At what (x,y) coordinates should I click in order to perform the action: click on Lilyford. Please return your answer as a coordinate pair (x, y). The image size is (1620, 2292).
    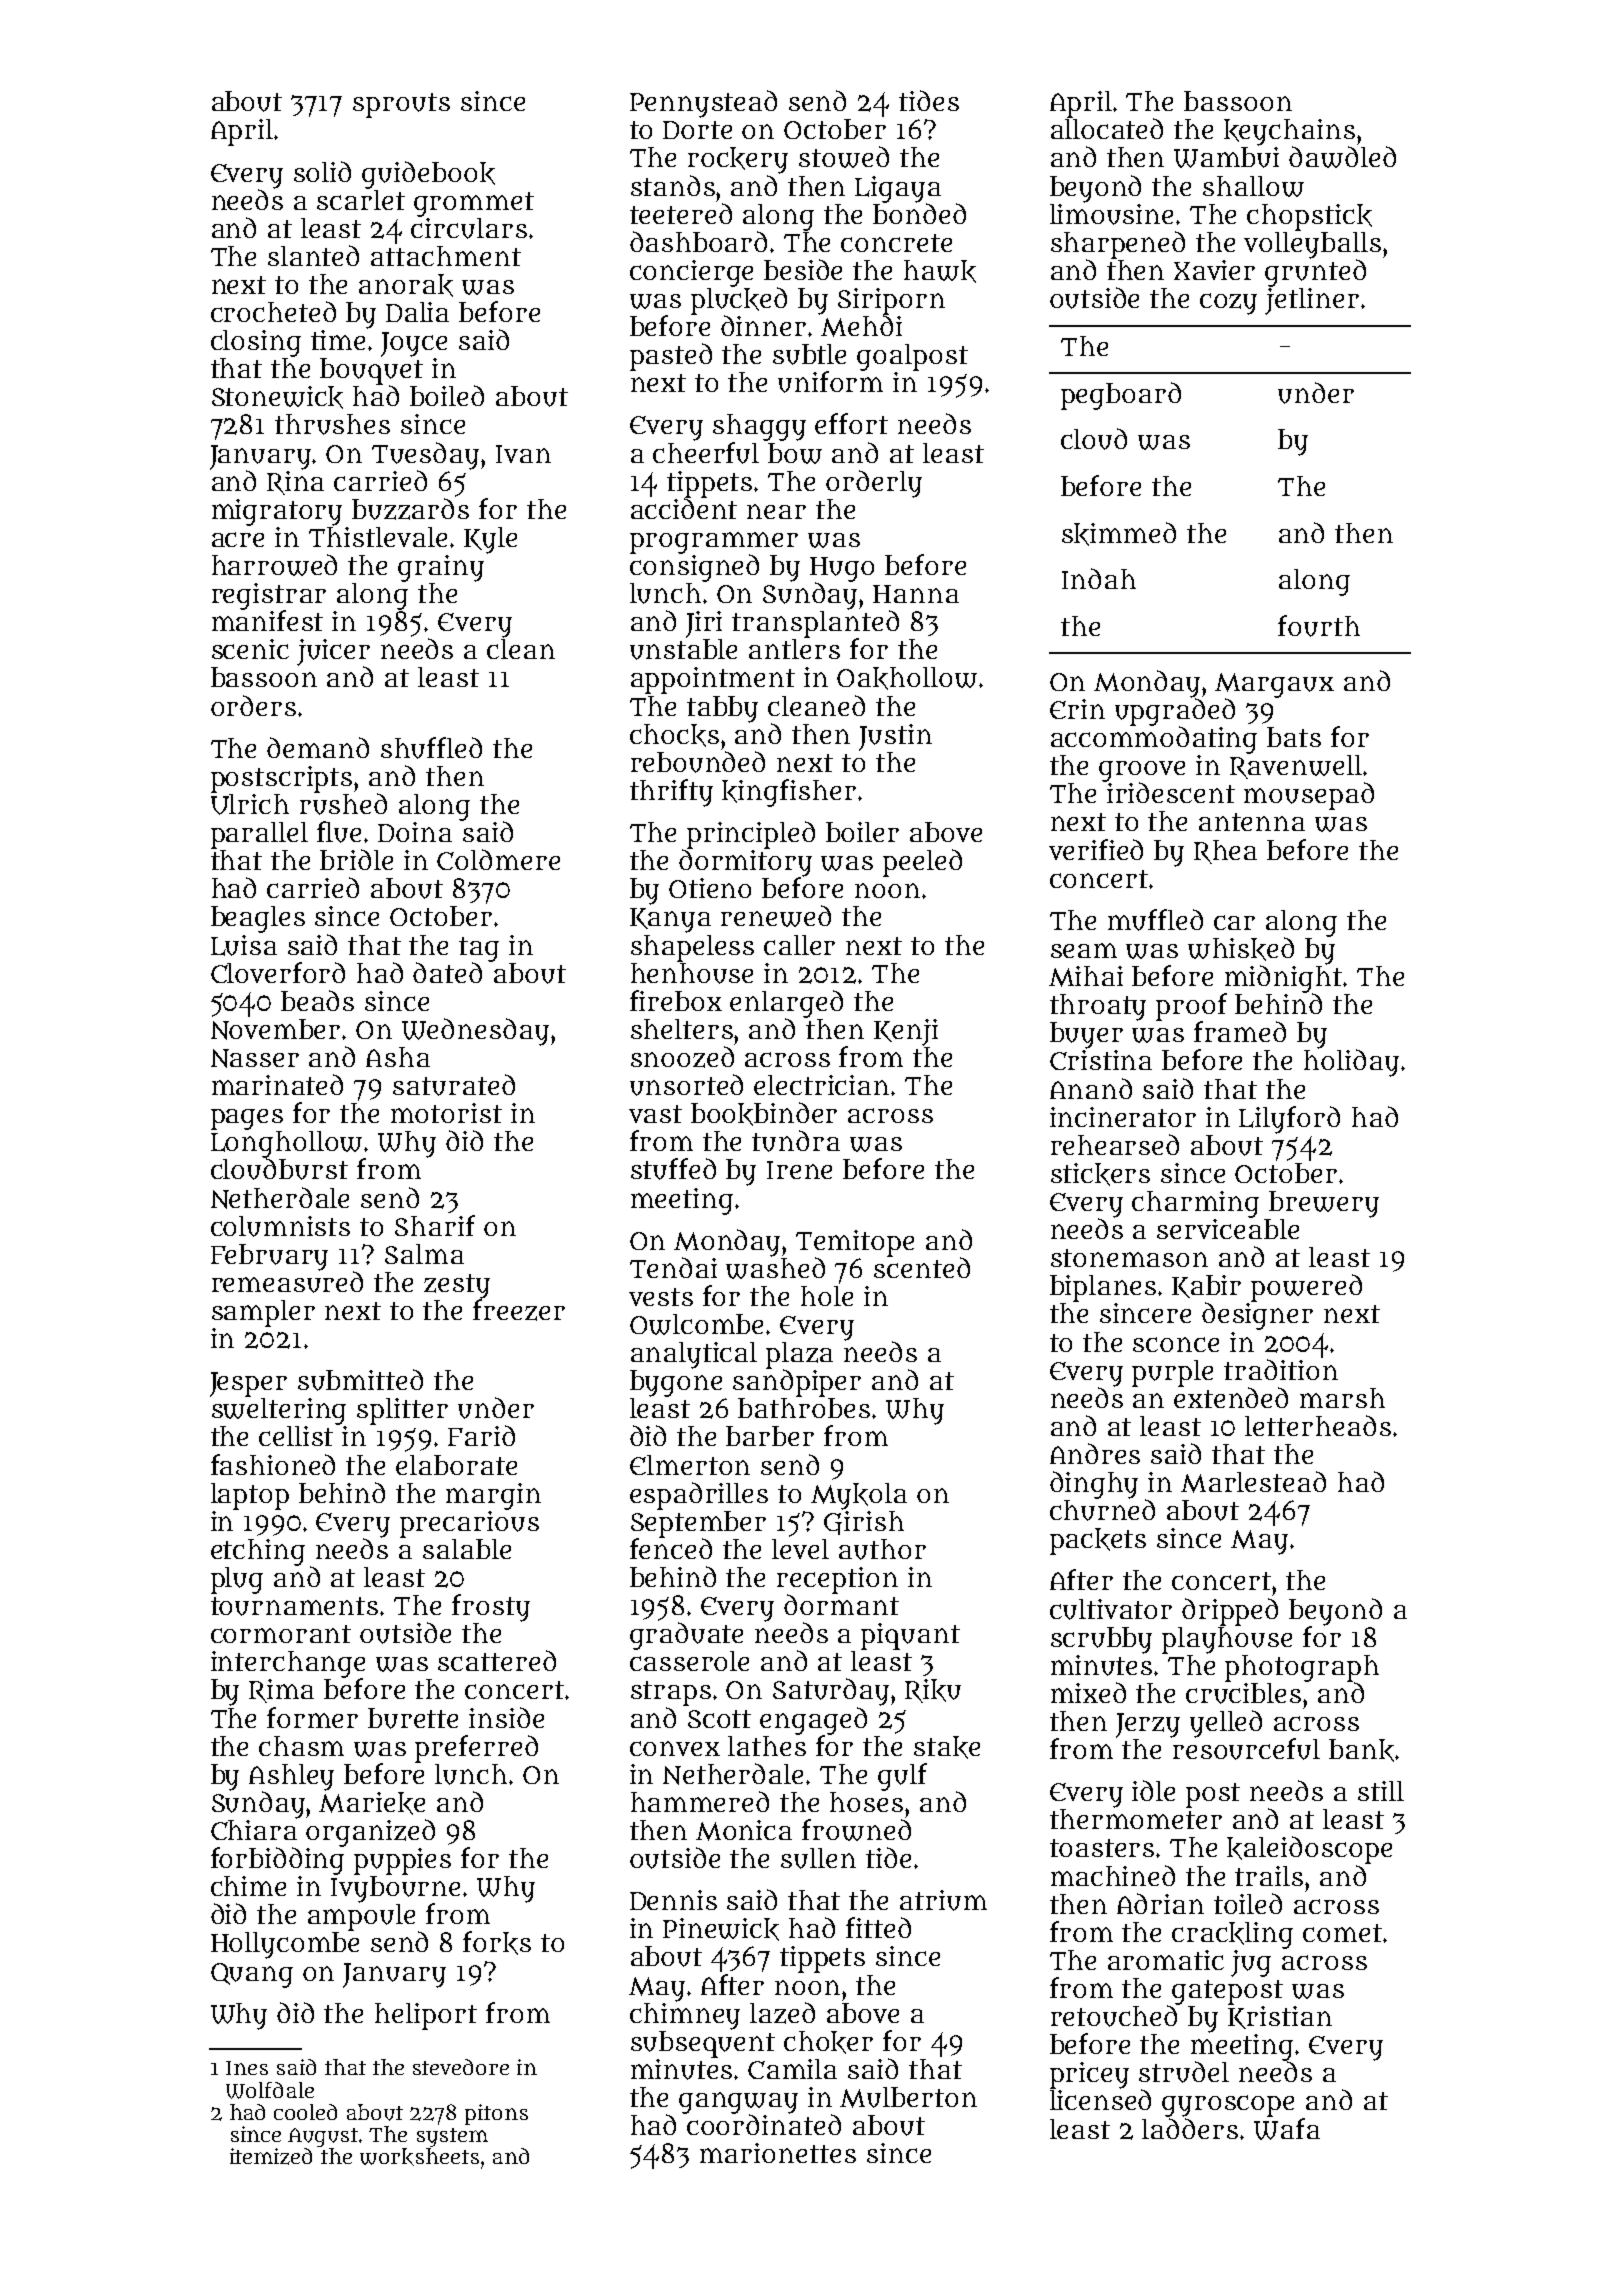
    Looking at the image, I should click on (1289, 1120).
